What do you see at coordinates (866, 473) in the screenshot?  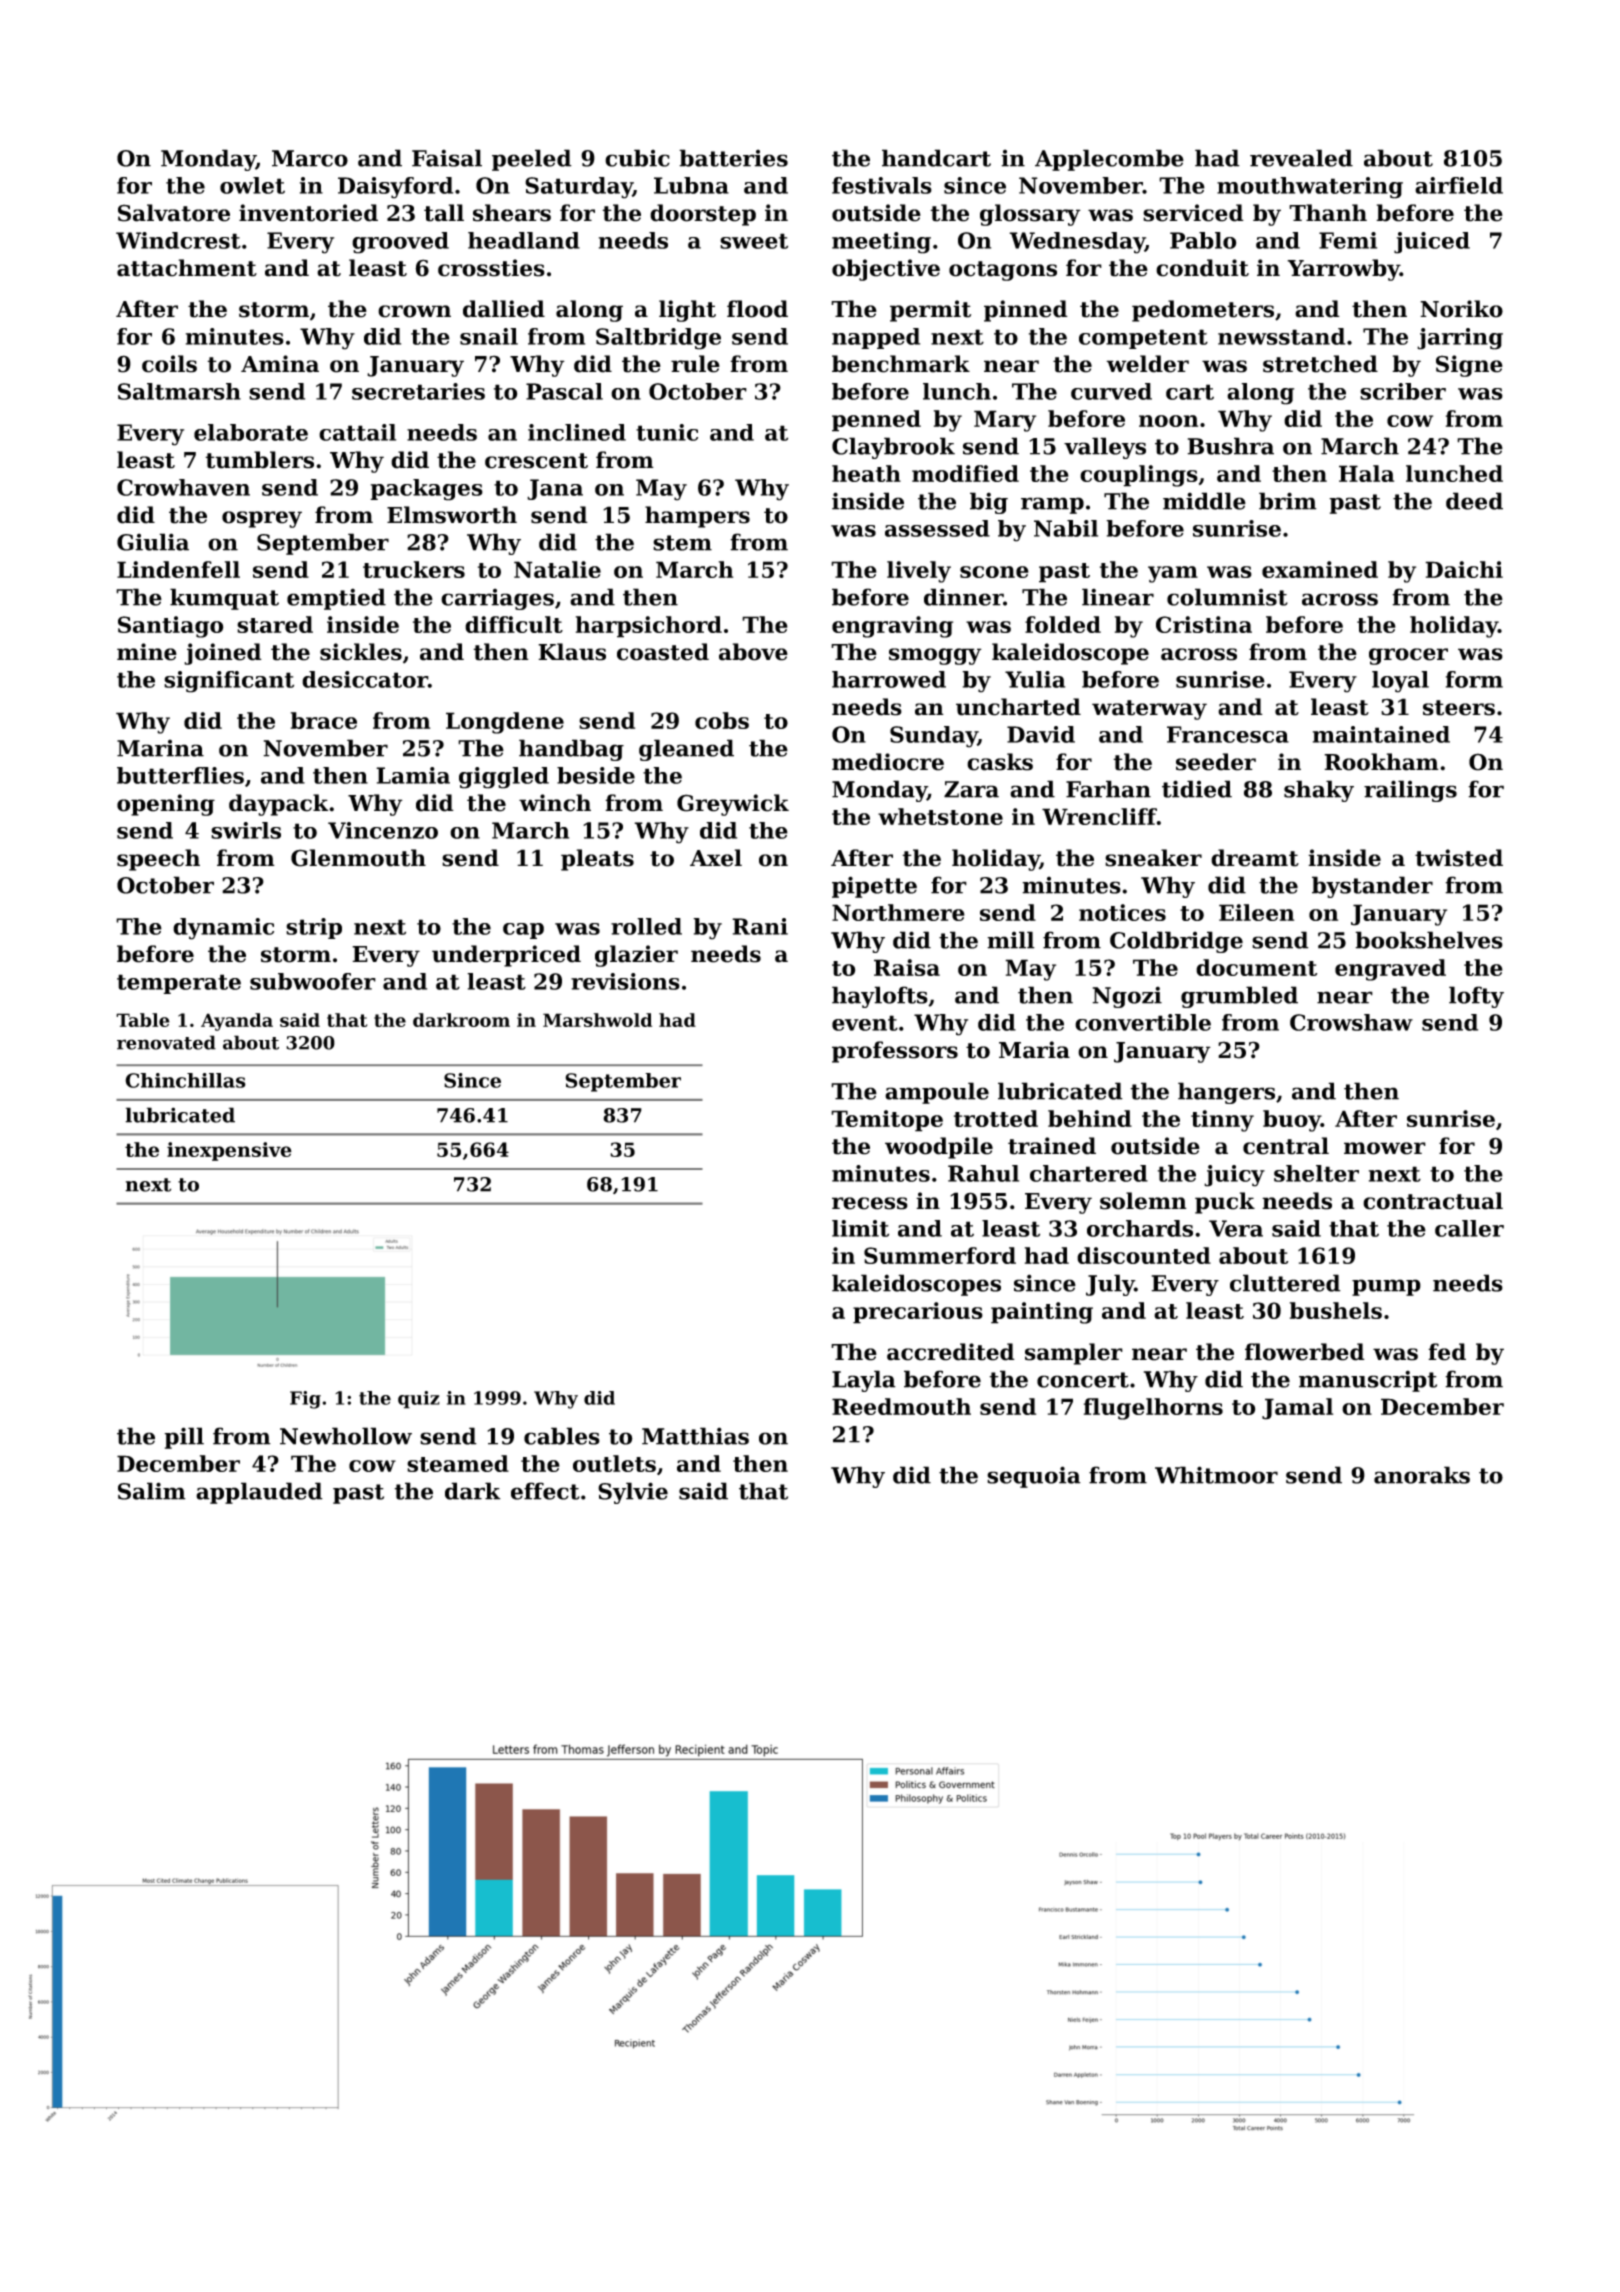 I see `heath` at bounding box center [866, 473].
